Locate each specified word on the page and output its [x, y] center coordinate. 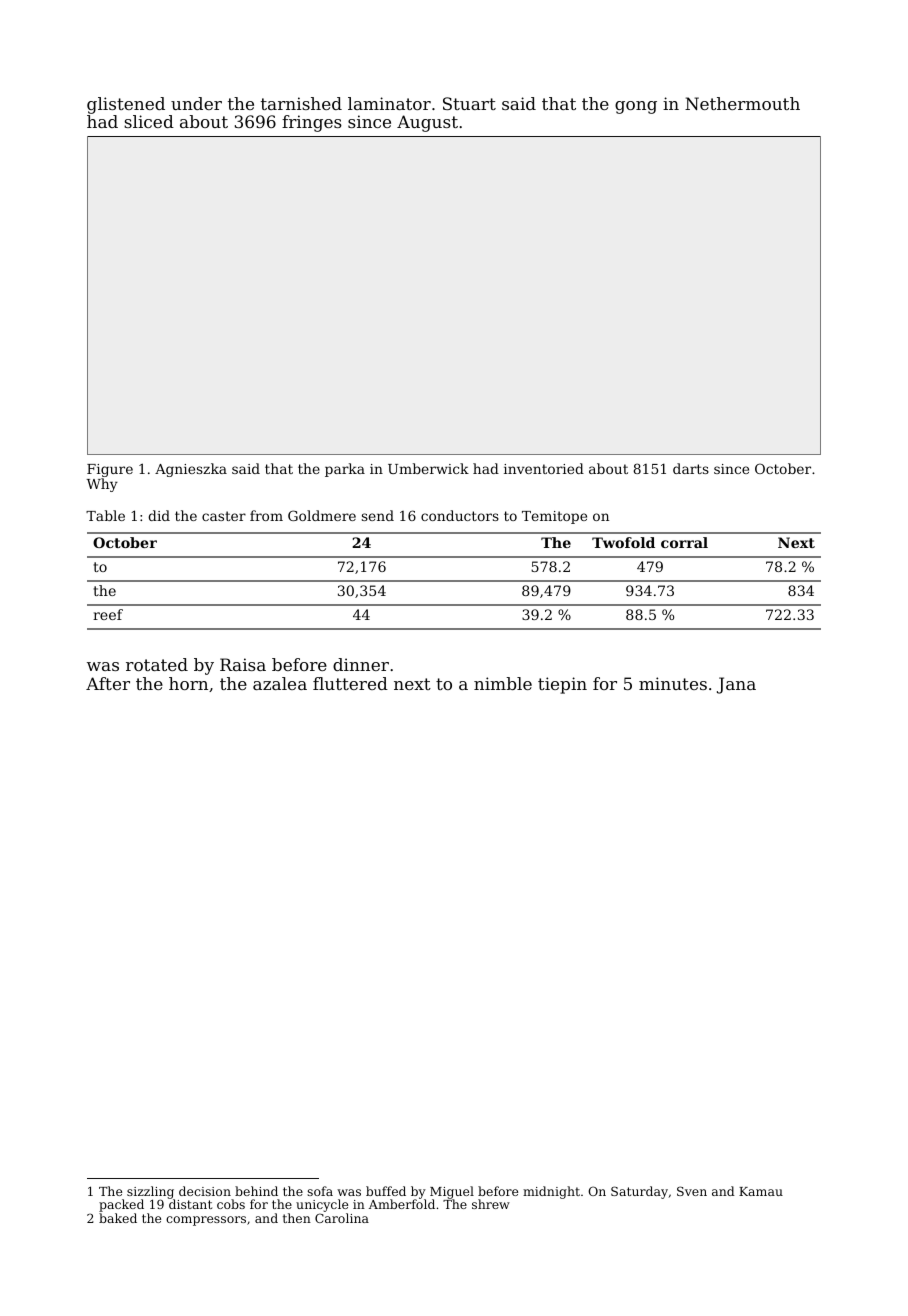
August [427, 123]
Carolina [342, 1218]
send [378, 515]
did [159, 515]
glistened [126, 105]
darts [691, 468]
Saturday [639, 1192]
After [108, 683]
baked [118, 1218]
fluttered [350, 683]
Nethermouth [742, 103]
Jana [736, 685]
